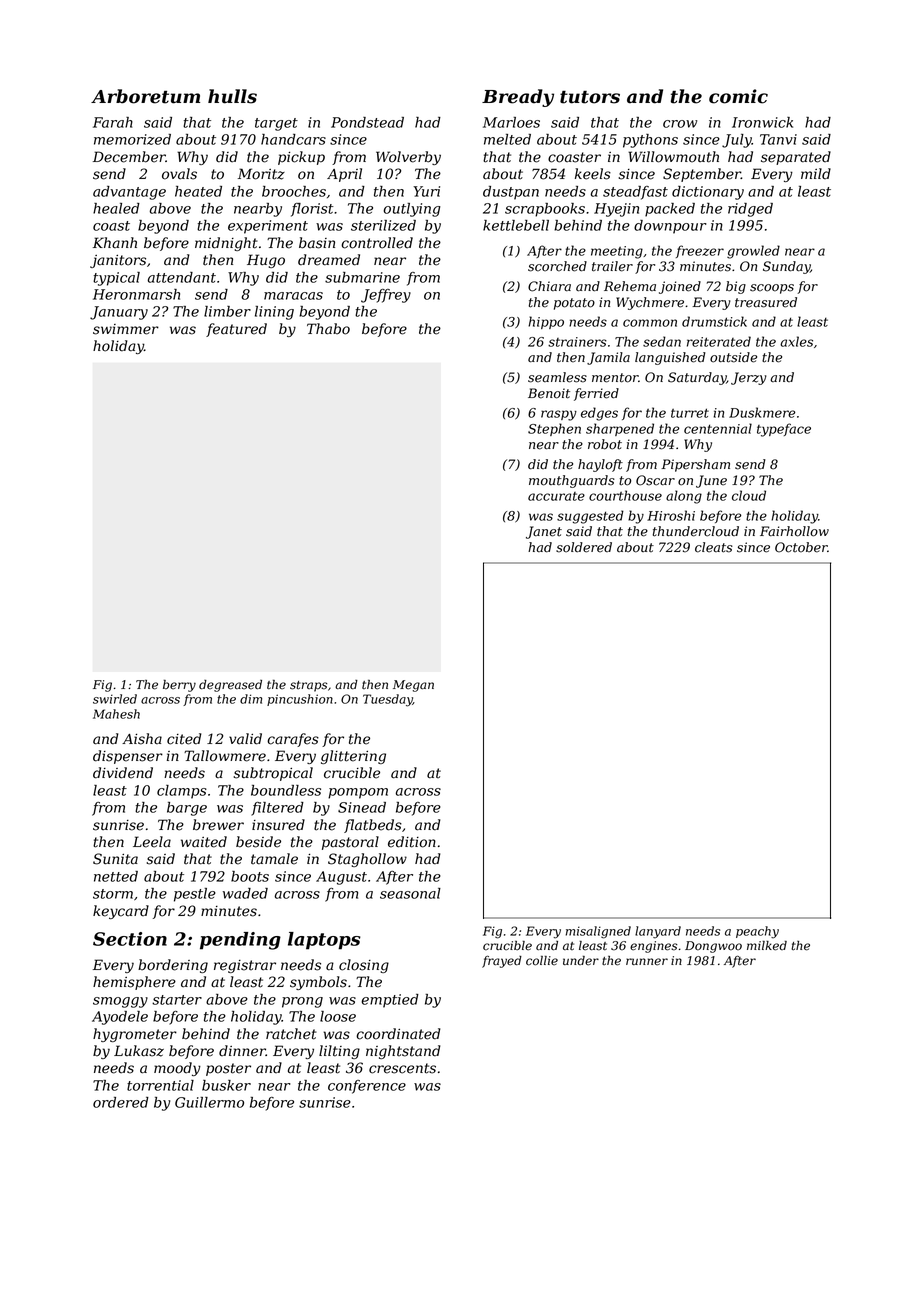 The image size is (924, 1308). Describe the element at coordinates (386, 296) in the screenshot. I see `Jeffrey` at that location.
